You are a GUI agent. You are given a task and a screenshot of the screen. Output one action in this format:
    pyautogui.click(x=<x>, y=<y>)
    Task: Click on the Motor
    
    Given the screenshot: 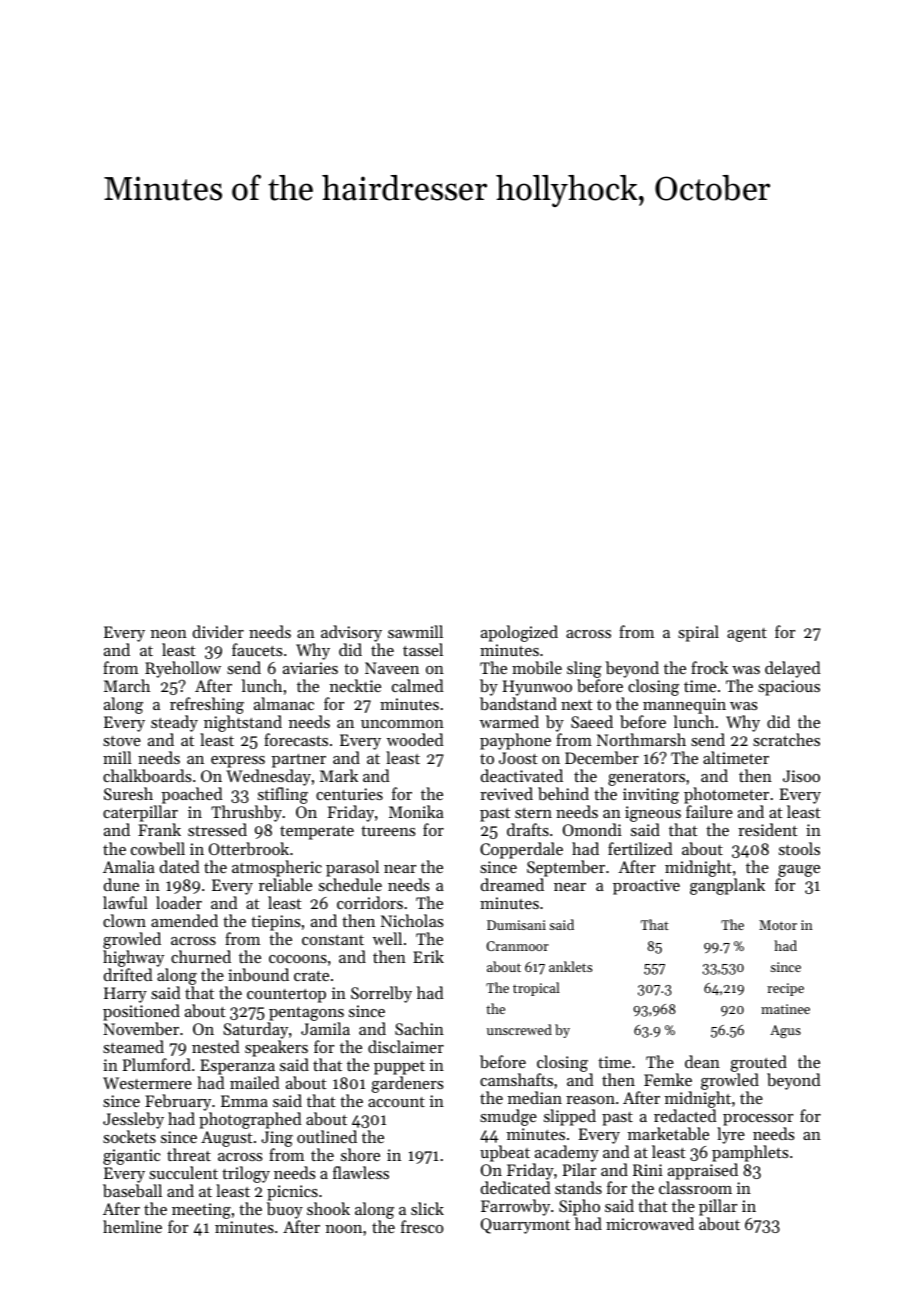 What is the action you would take?
    pyautogui.click(x=778, y=925)
